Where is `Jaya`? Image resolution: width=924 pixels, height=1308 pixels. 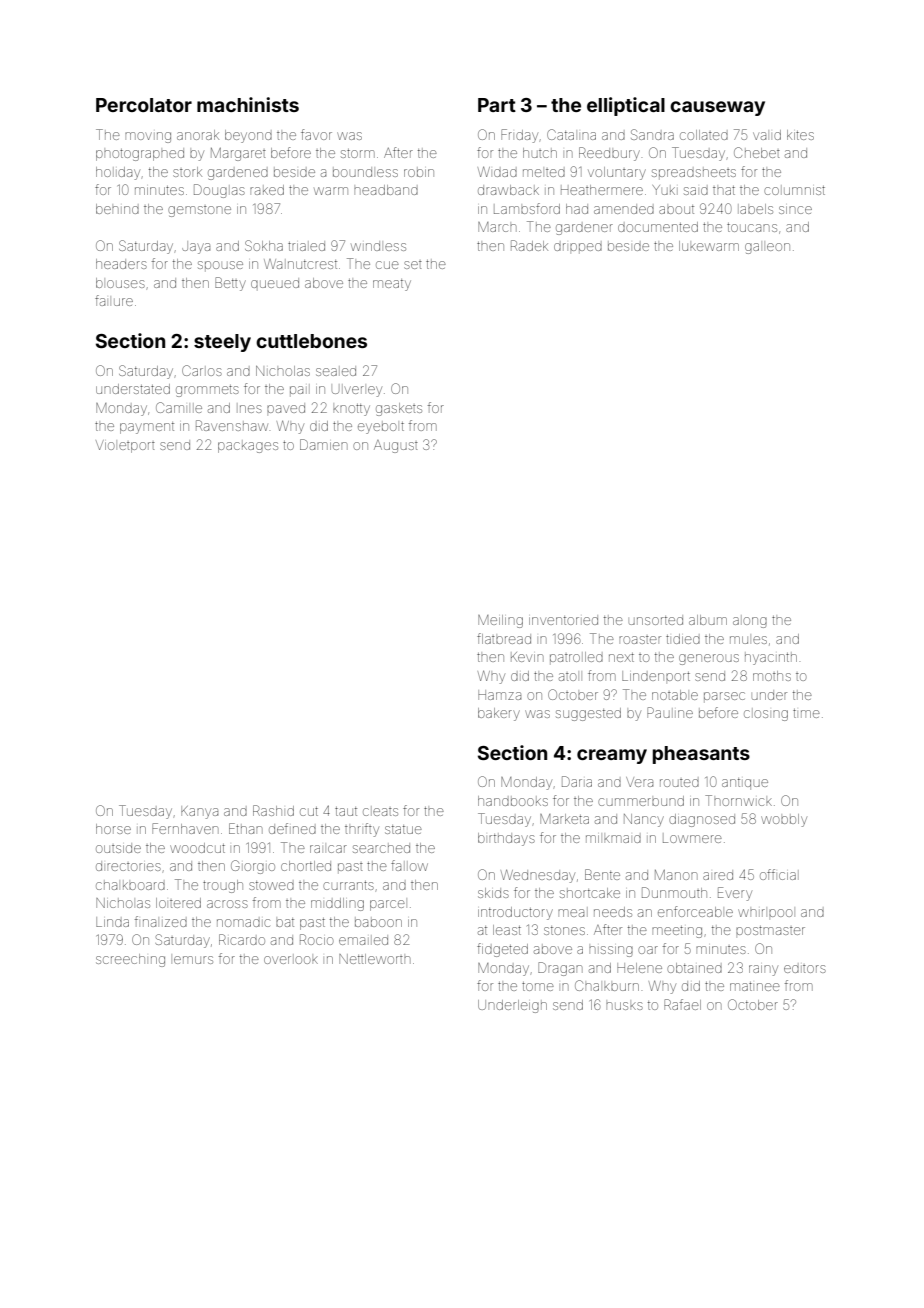
Jaya is located at coordinates (196, 247).
